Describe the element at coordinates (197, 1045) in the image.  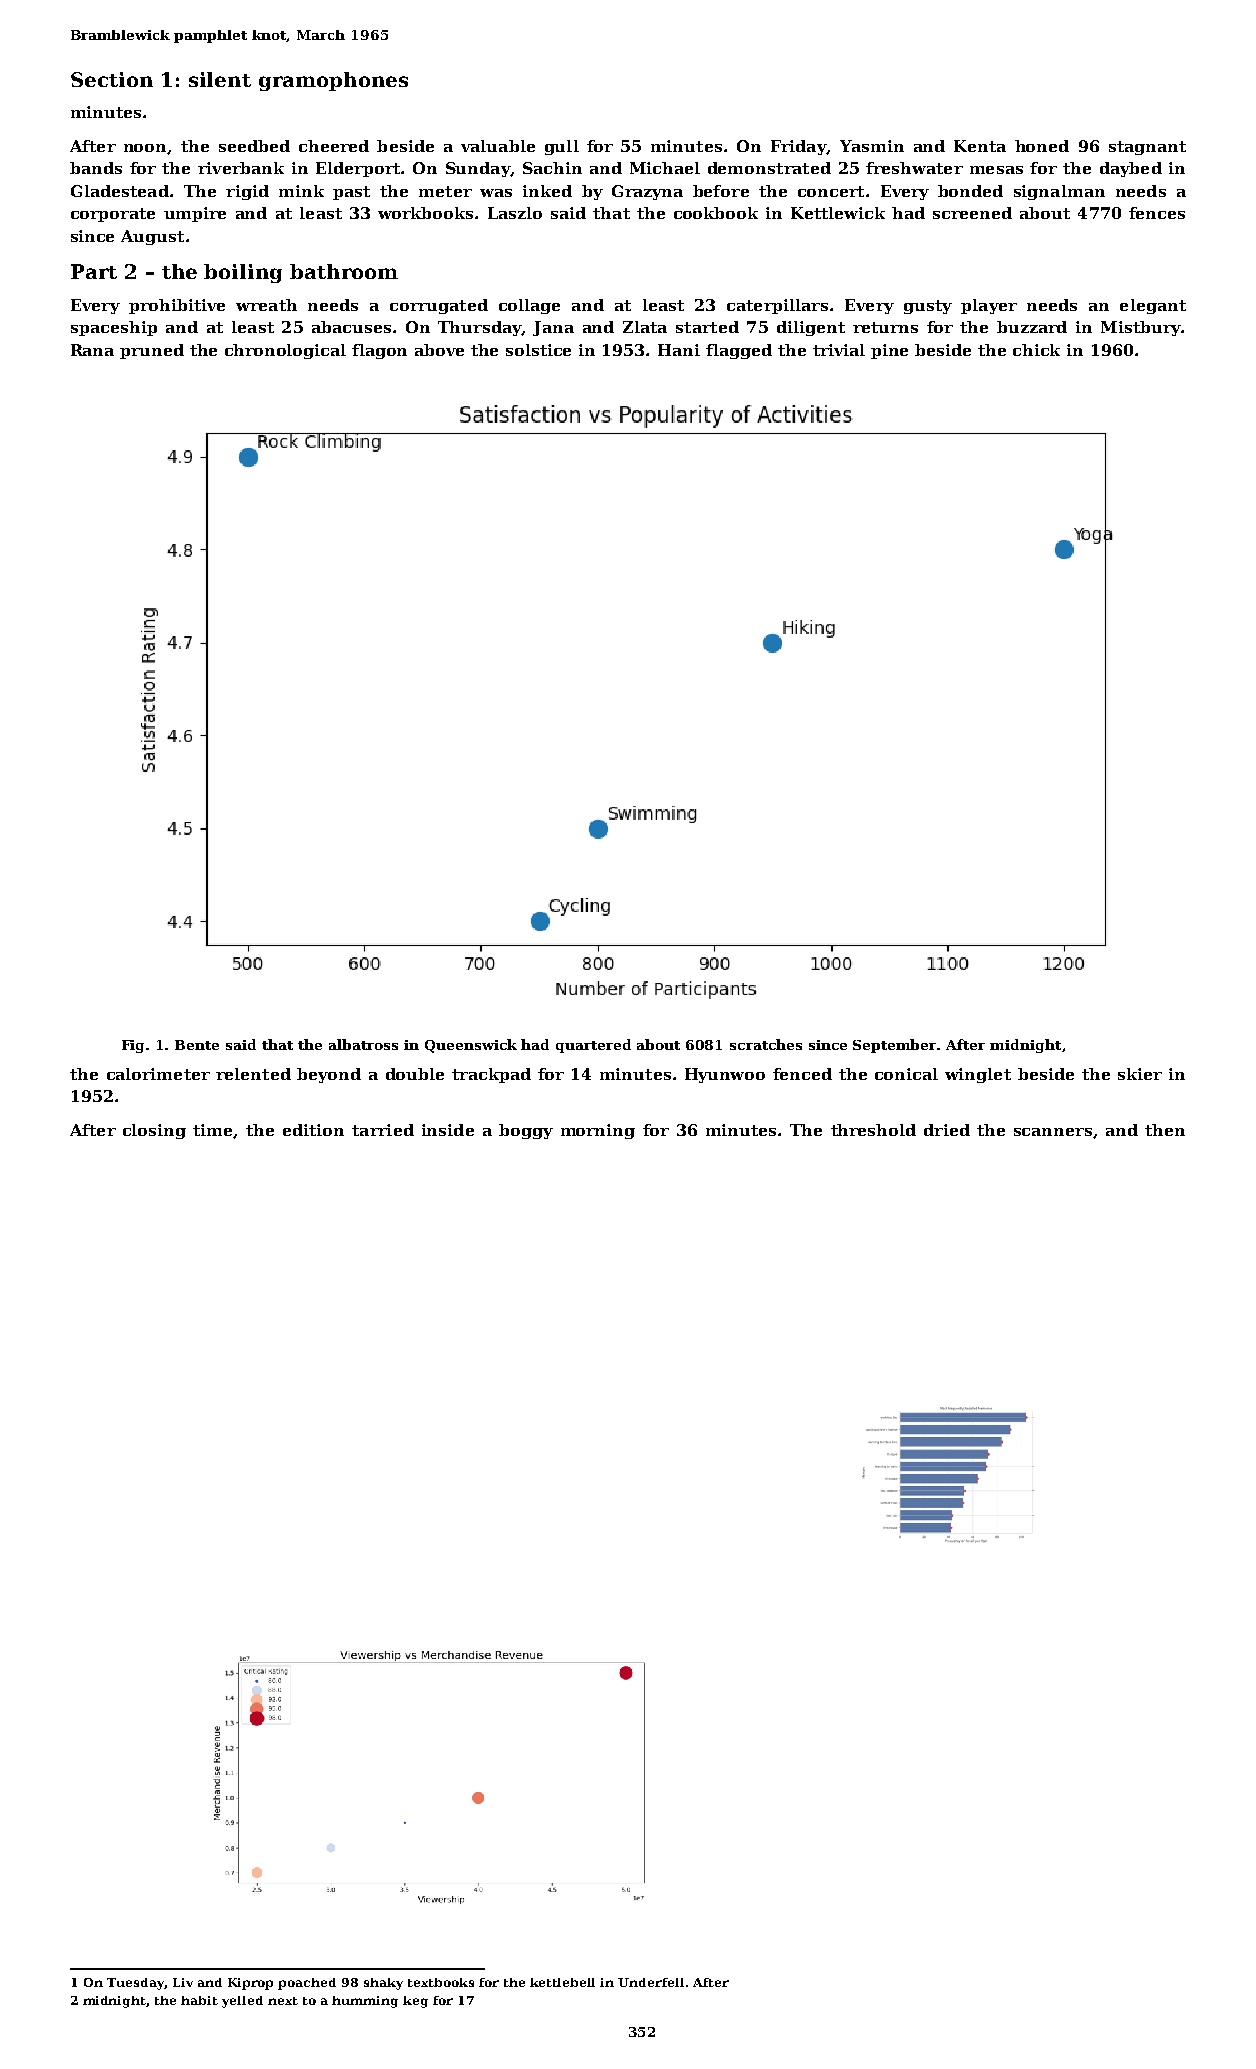
I see `Bente` at that location.
